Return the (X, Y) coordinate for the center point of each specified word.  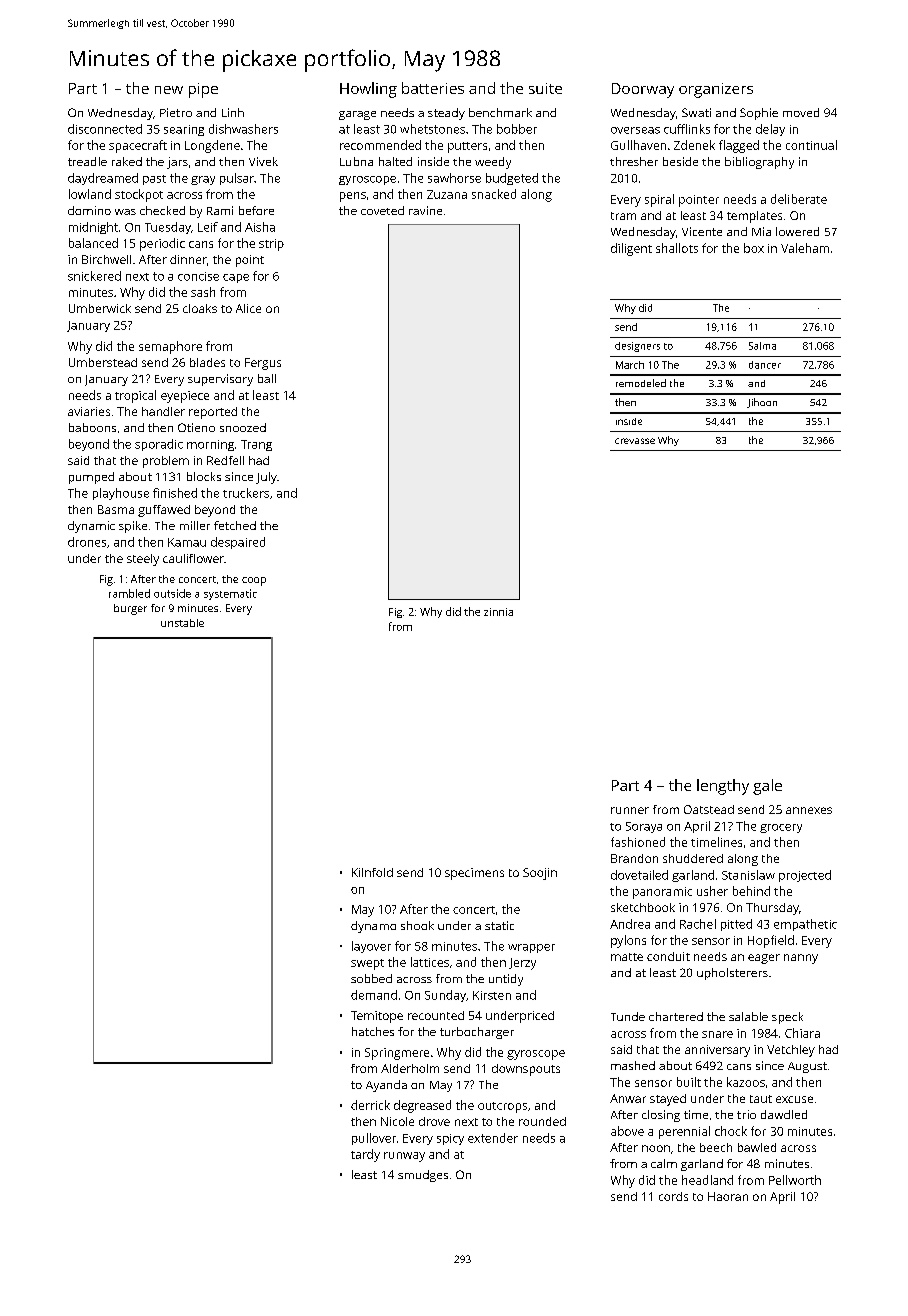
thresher (634, 161)
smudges (423, 1176)
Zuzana (447, 194)
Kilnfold (372, 872)
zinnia (498, 612)
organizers (716, 90)
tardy (365, 1155)
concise (198, 276)
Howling (368, 90)
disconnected (105, 129)
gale (767, 787)
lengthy (723, 787)
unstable (182, 623)
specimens (474, 874)
